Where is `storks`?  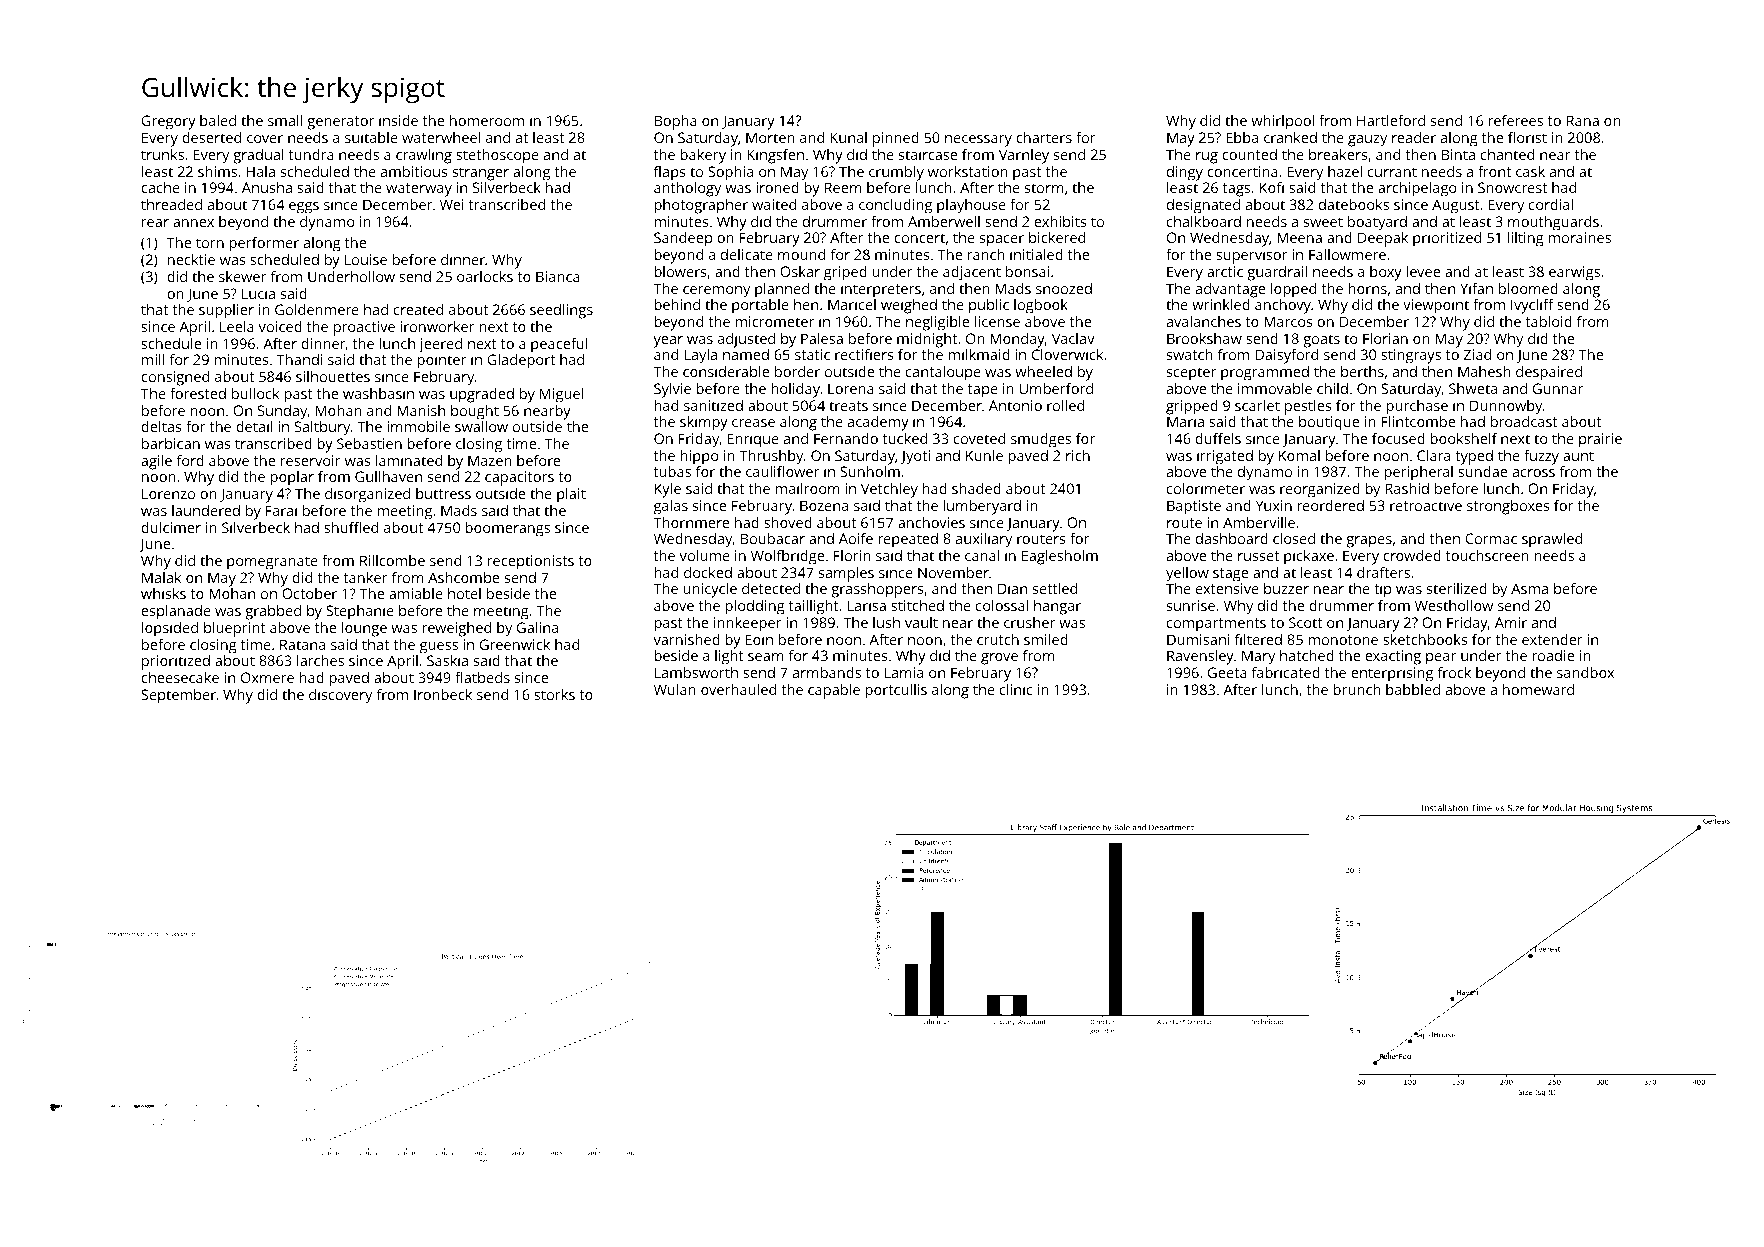
storks is located at coordinates (554, 694).
